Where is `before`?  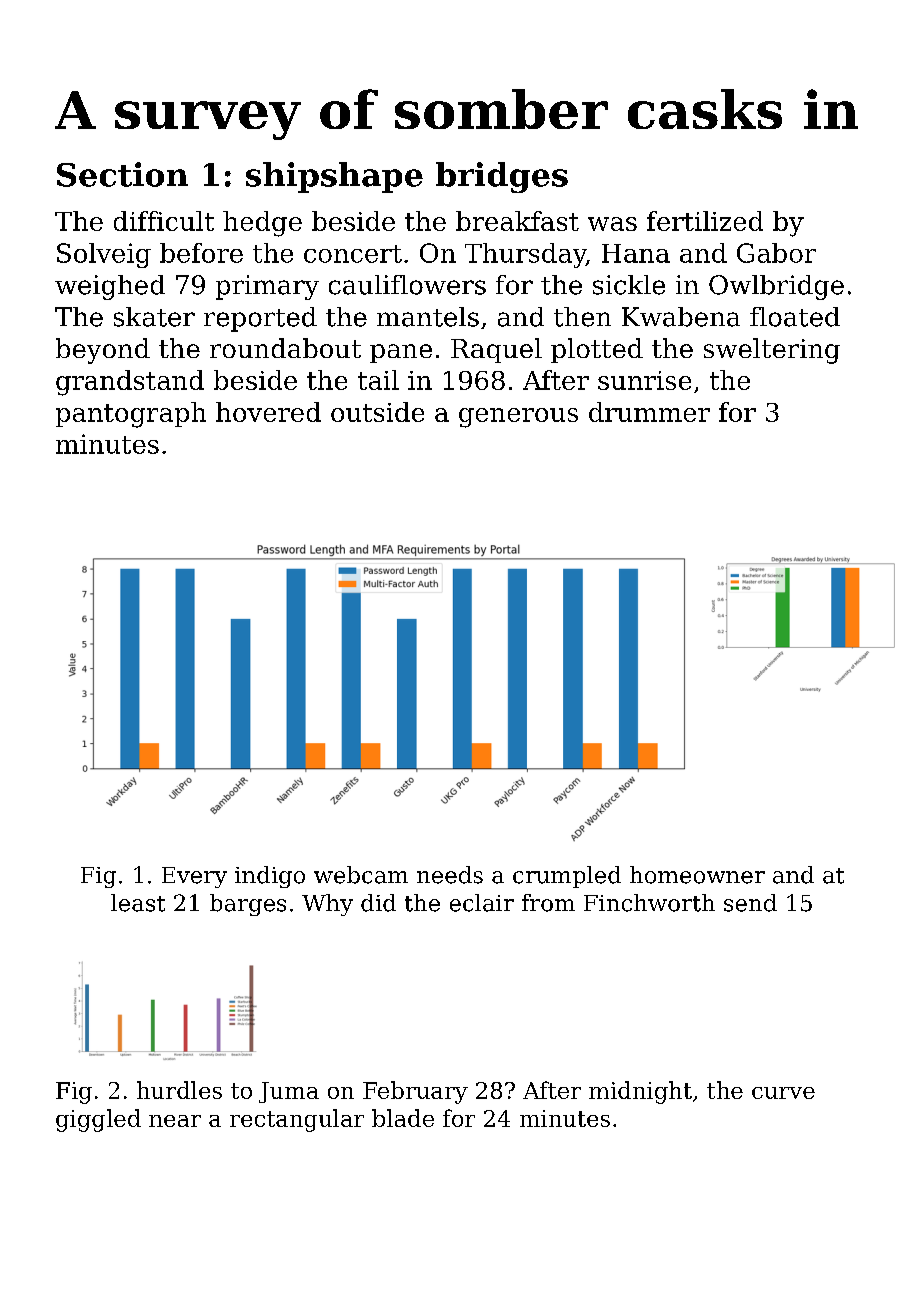
before is located at coordinates (201, 253).
